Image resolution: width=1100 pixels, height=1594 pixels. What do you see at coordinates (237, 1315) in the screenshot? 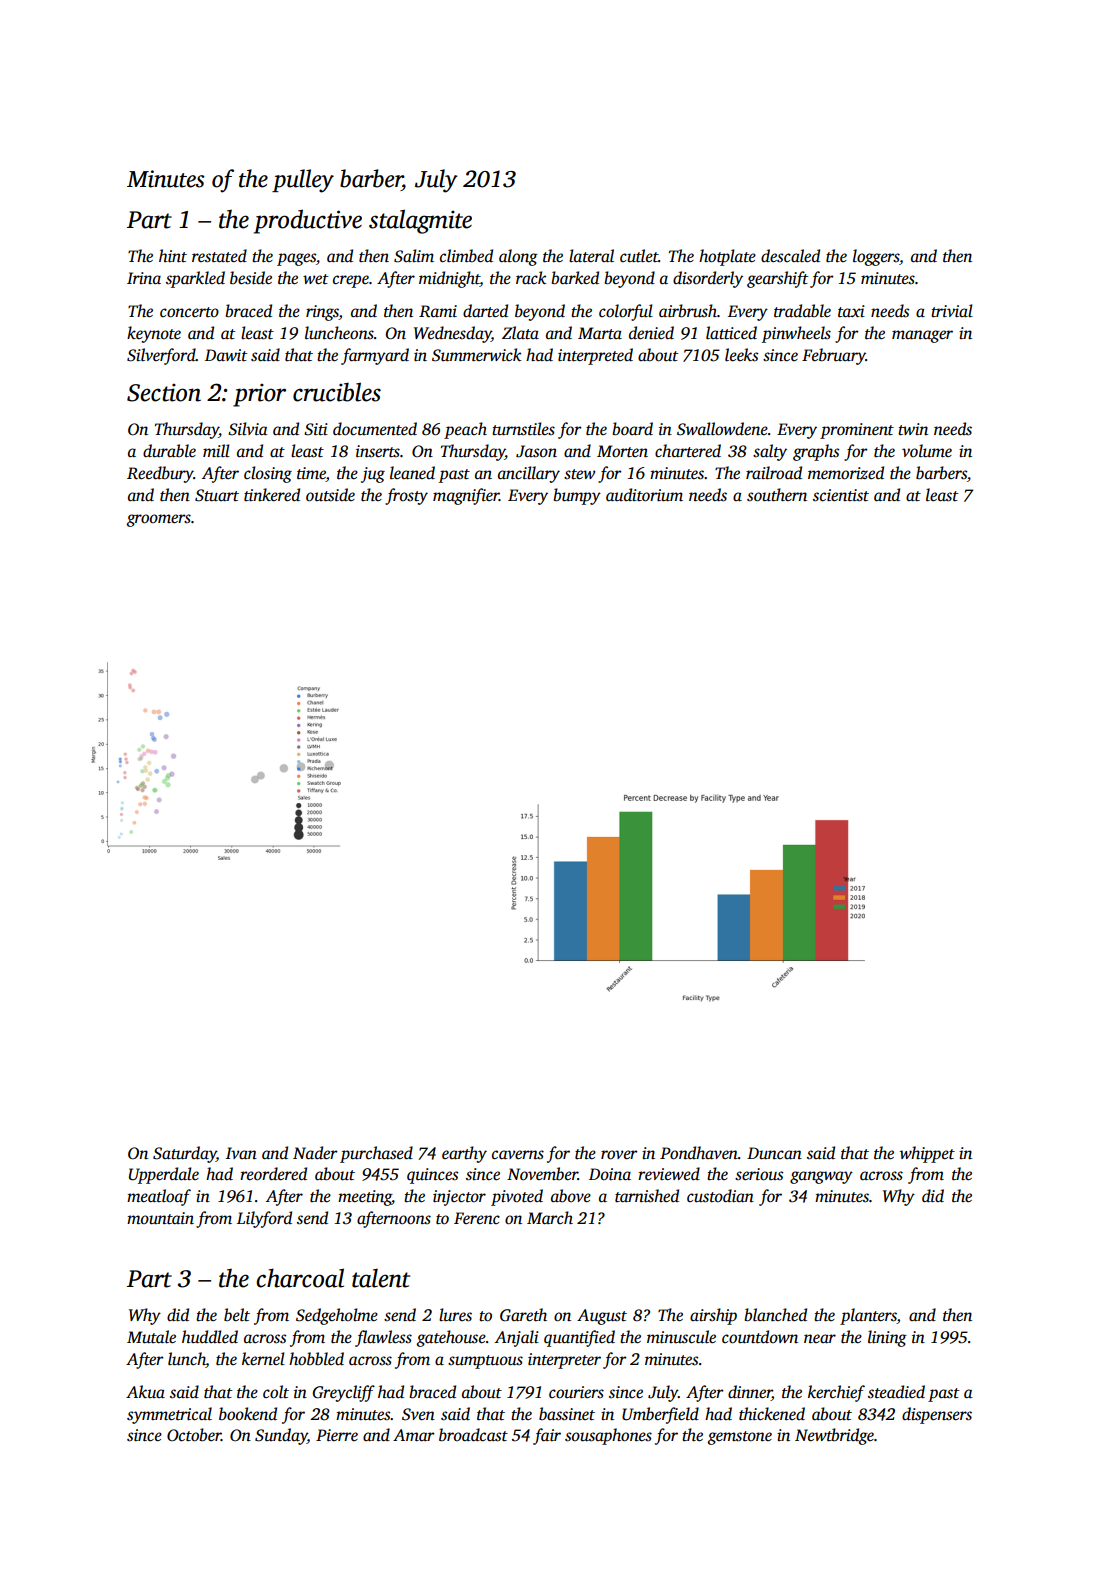
I see `belt` at bounding box center [237, 1315].
